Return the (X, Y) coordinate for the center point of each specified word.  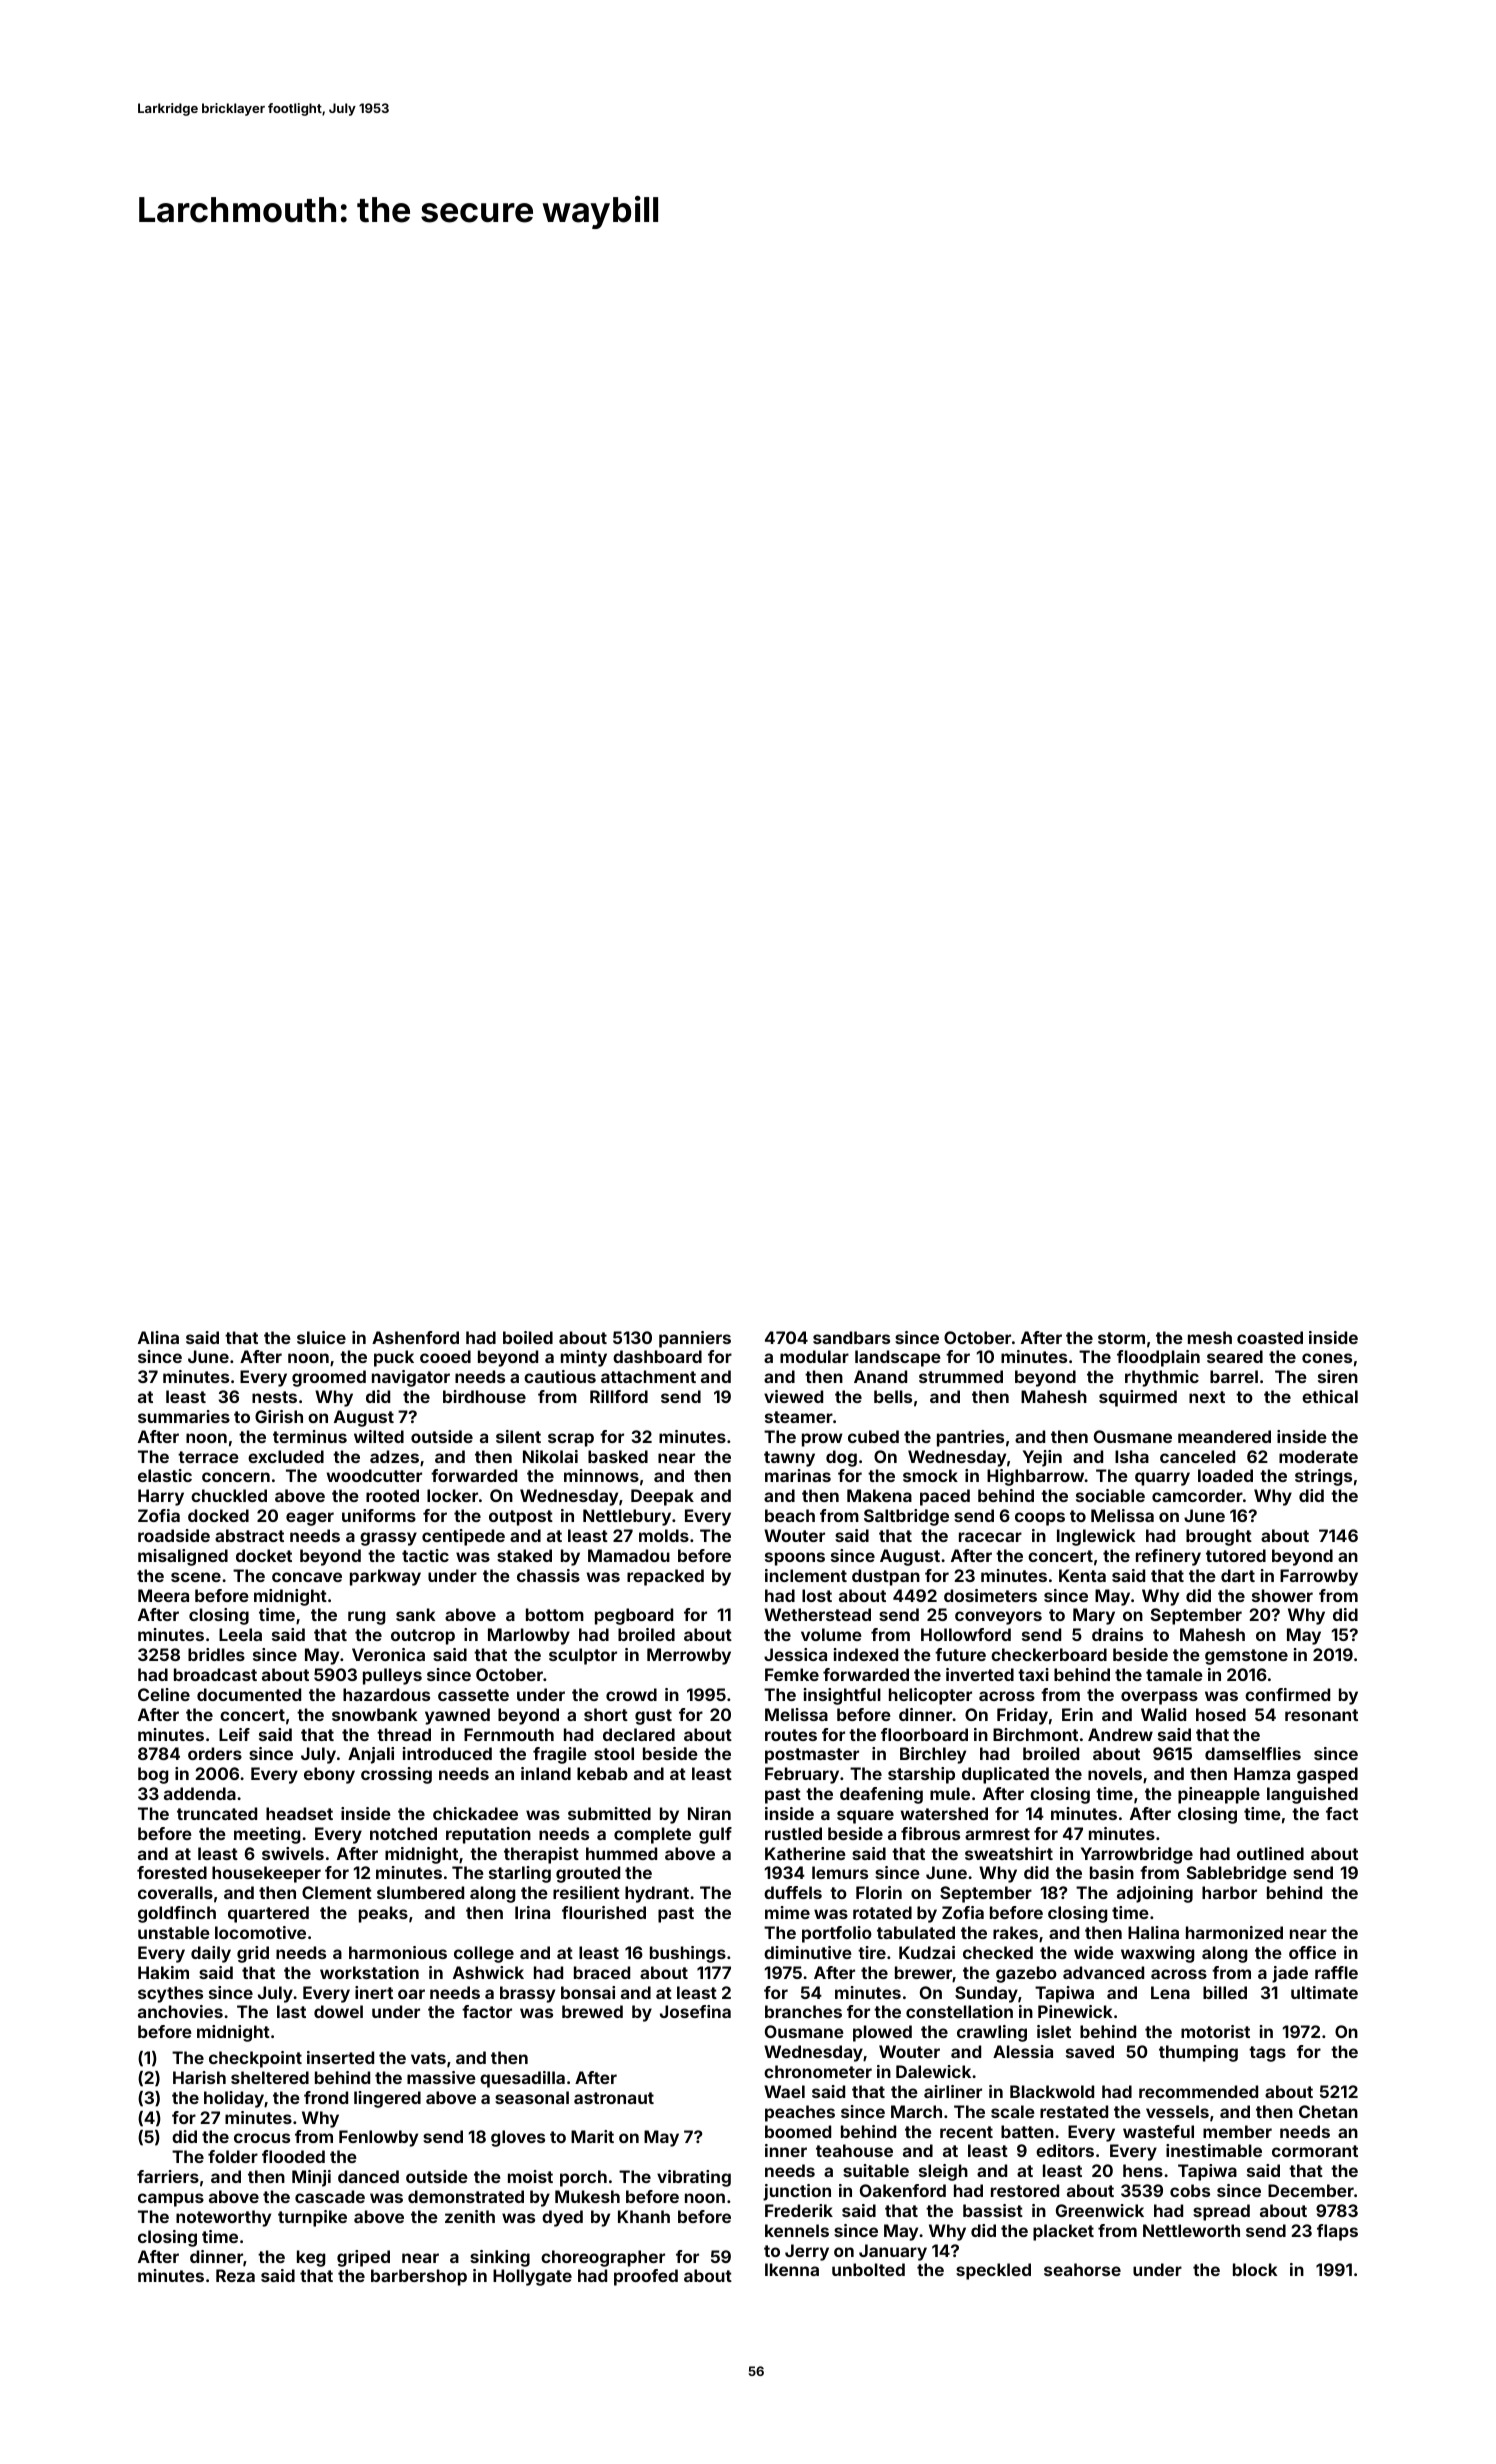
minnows (601, 1475)
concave (307, 1577)
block (1255, 2269)
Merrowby (689, 1656)
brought (1219, 1537)
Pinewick (1075, 2011)
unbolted (868, 2269)
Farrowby (1319, 1577)
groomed (329, 1378)
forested (172, 1872)
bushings (688, 1954)
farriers (168, 2176)
